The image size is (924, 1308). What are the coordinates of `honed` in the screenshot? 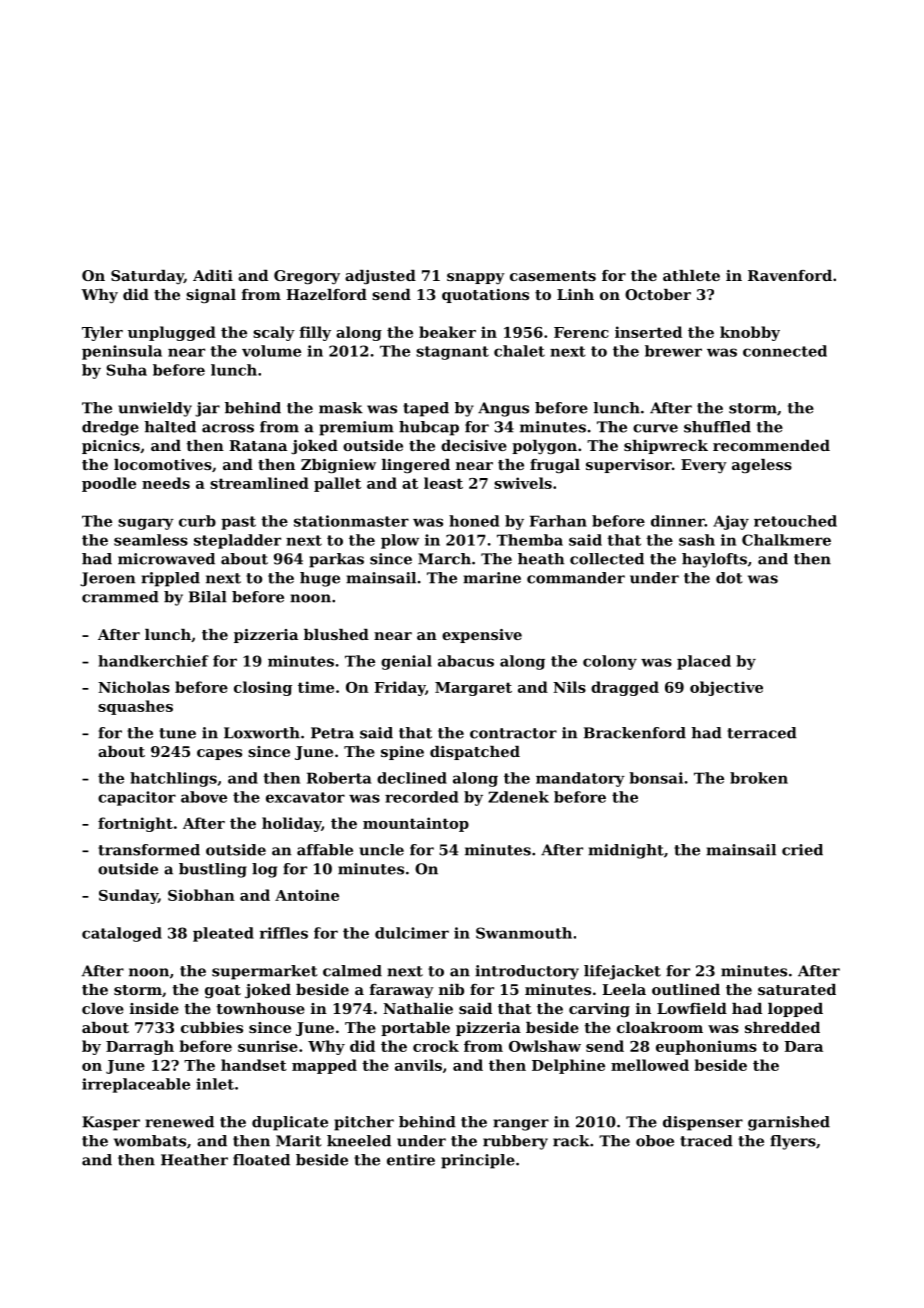 It's located at (474, 521).
